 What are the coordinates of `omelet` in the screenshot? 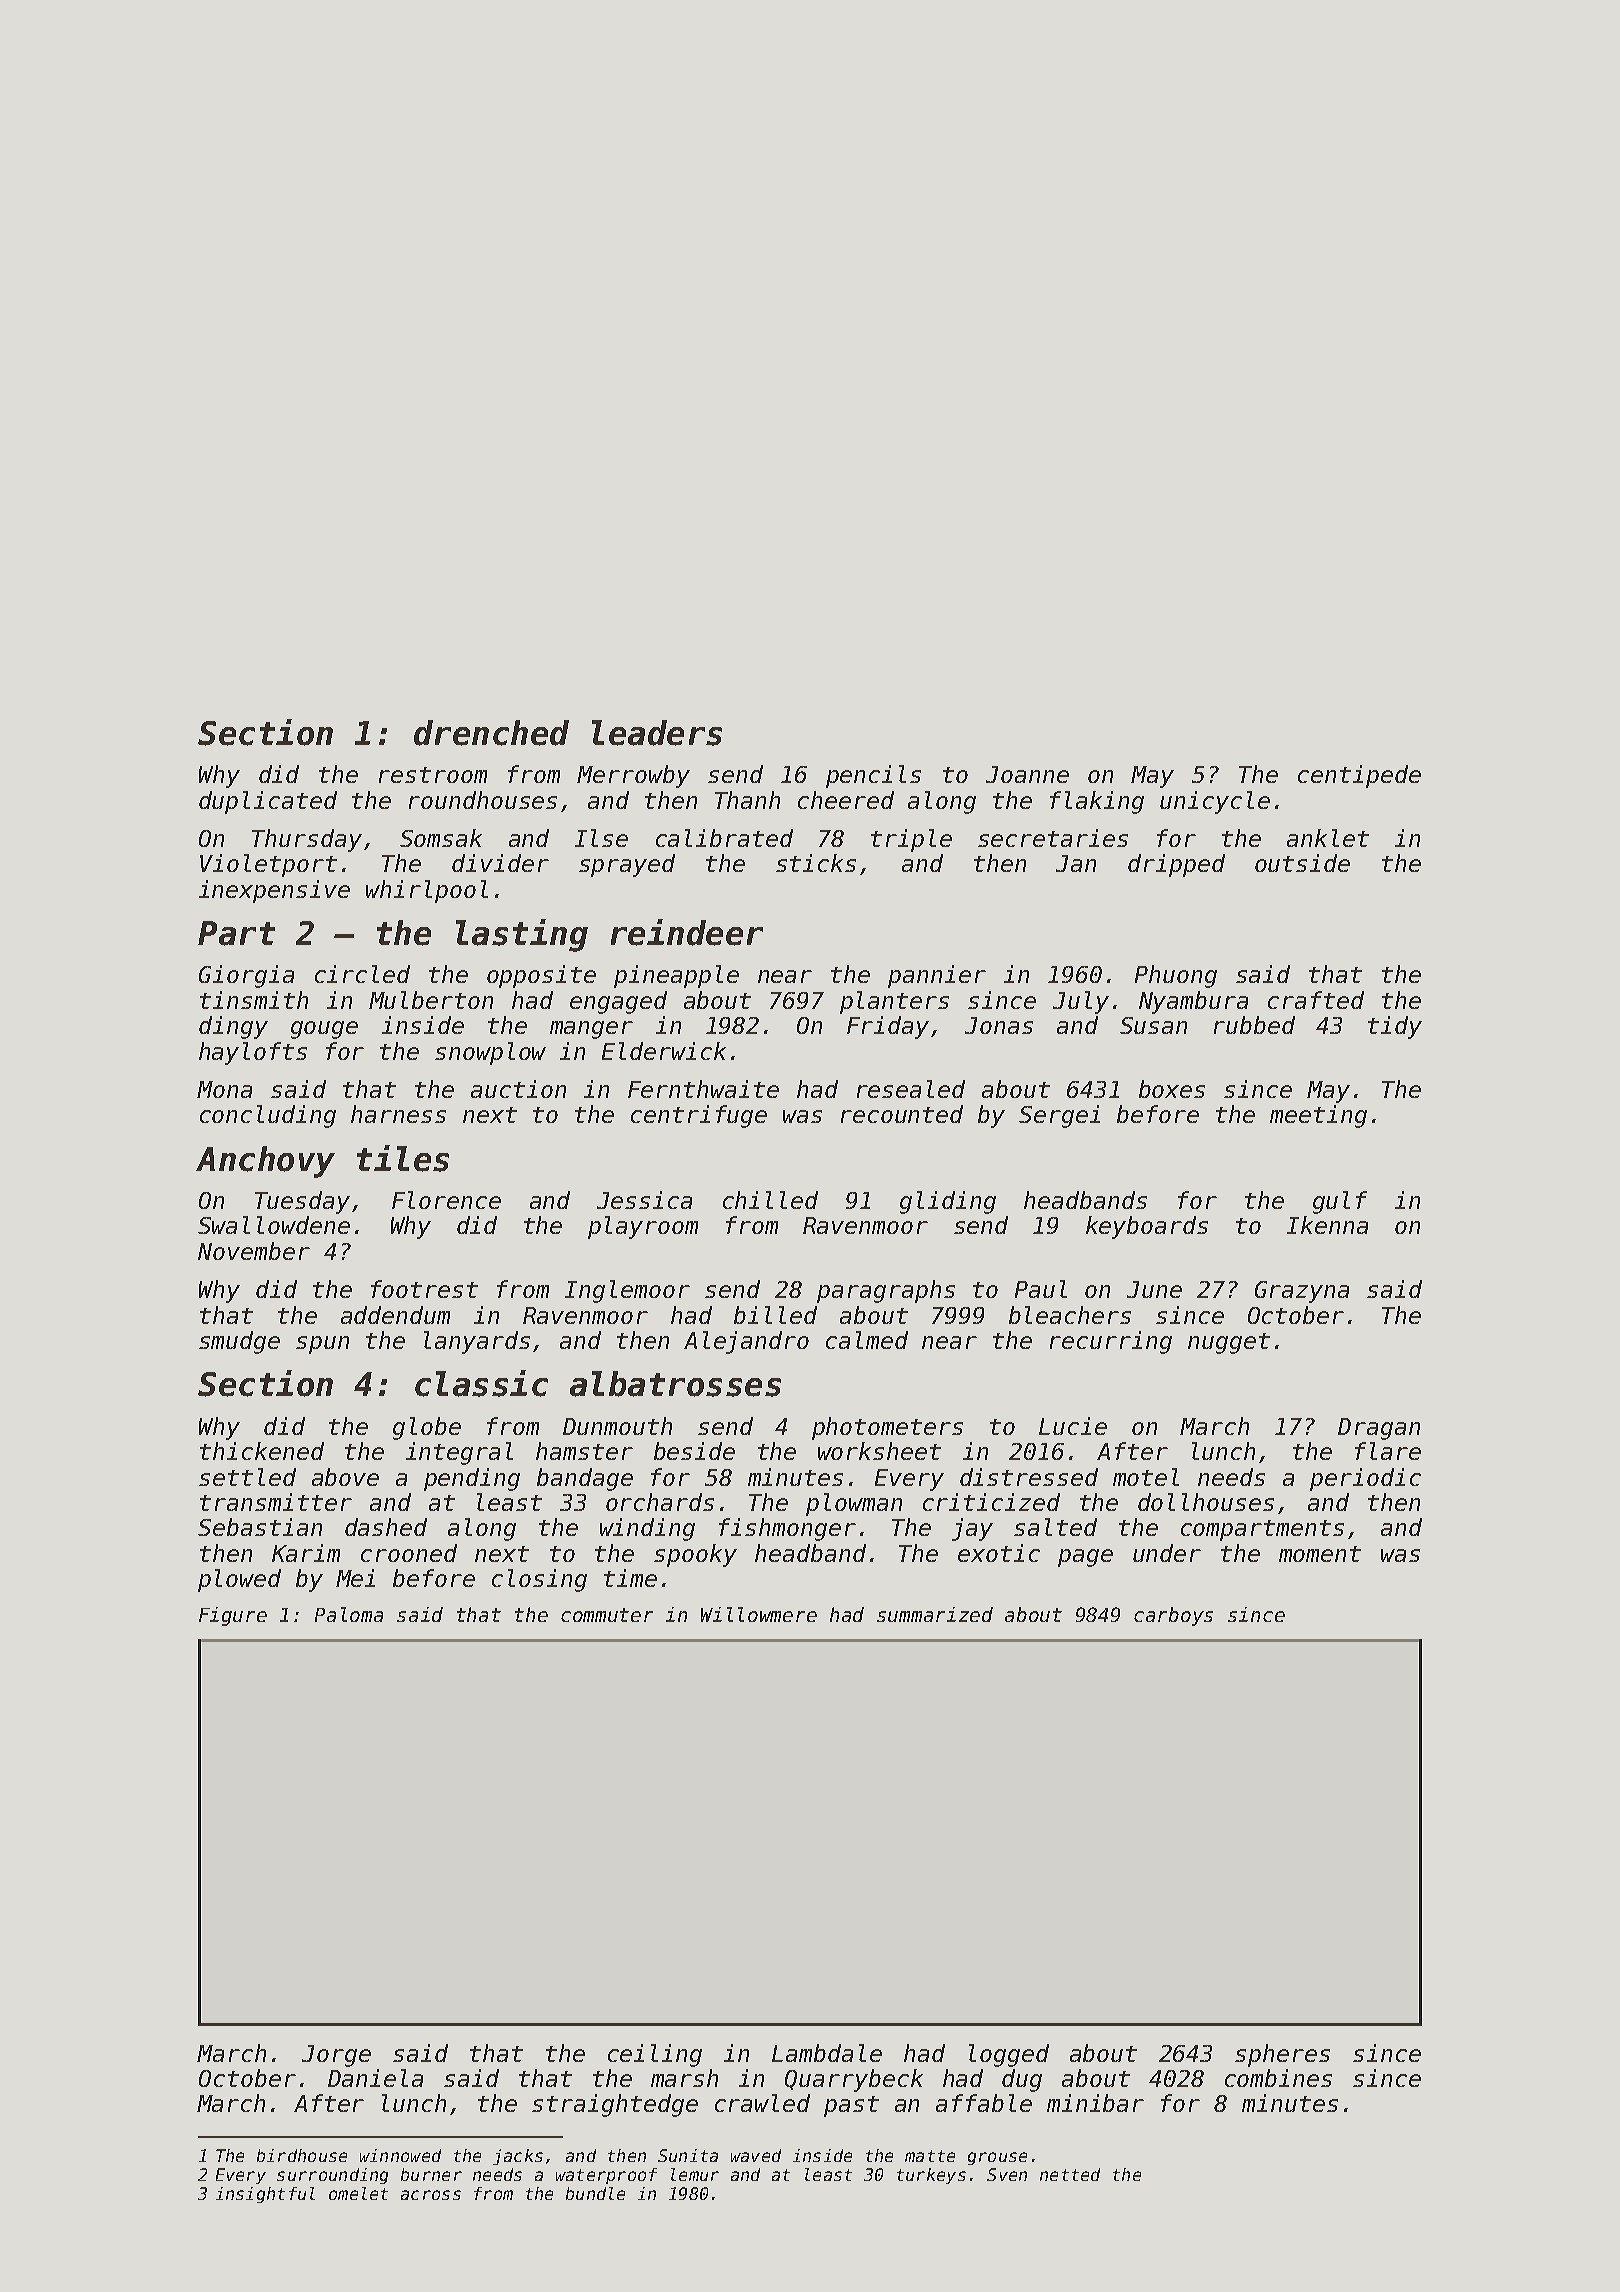 It's located at (358, 2193).
